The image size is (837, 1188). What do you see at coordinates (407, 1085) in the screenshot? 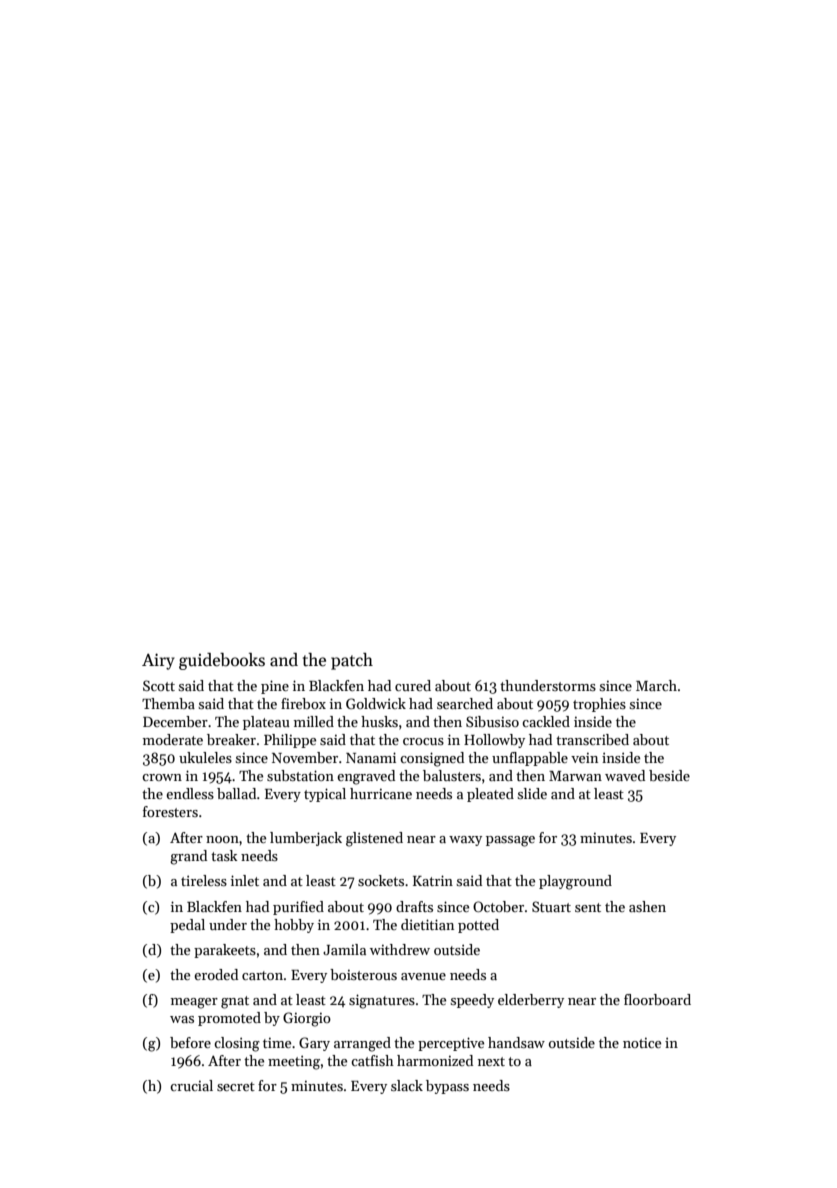
I see `slack` at bounding box center [407, 1085].
